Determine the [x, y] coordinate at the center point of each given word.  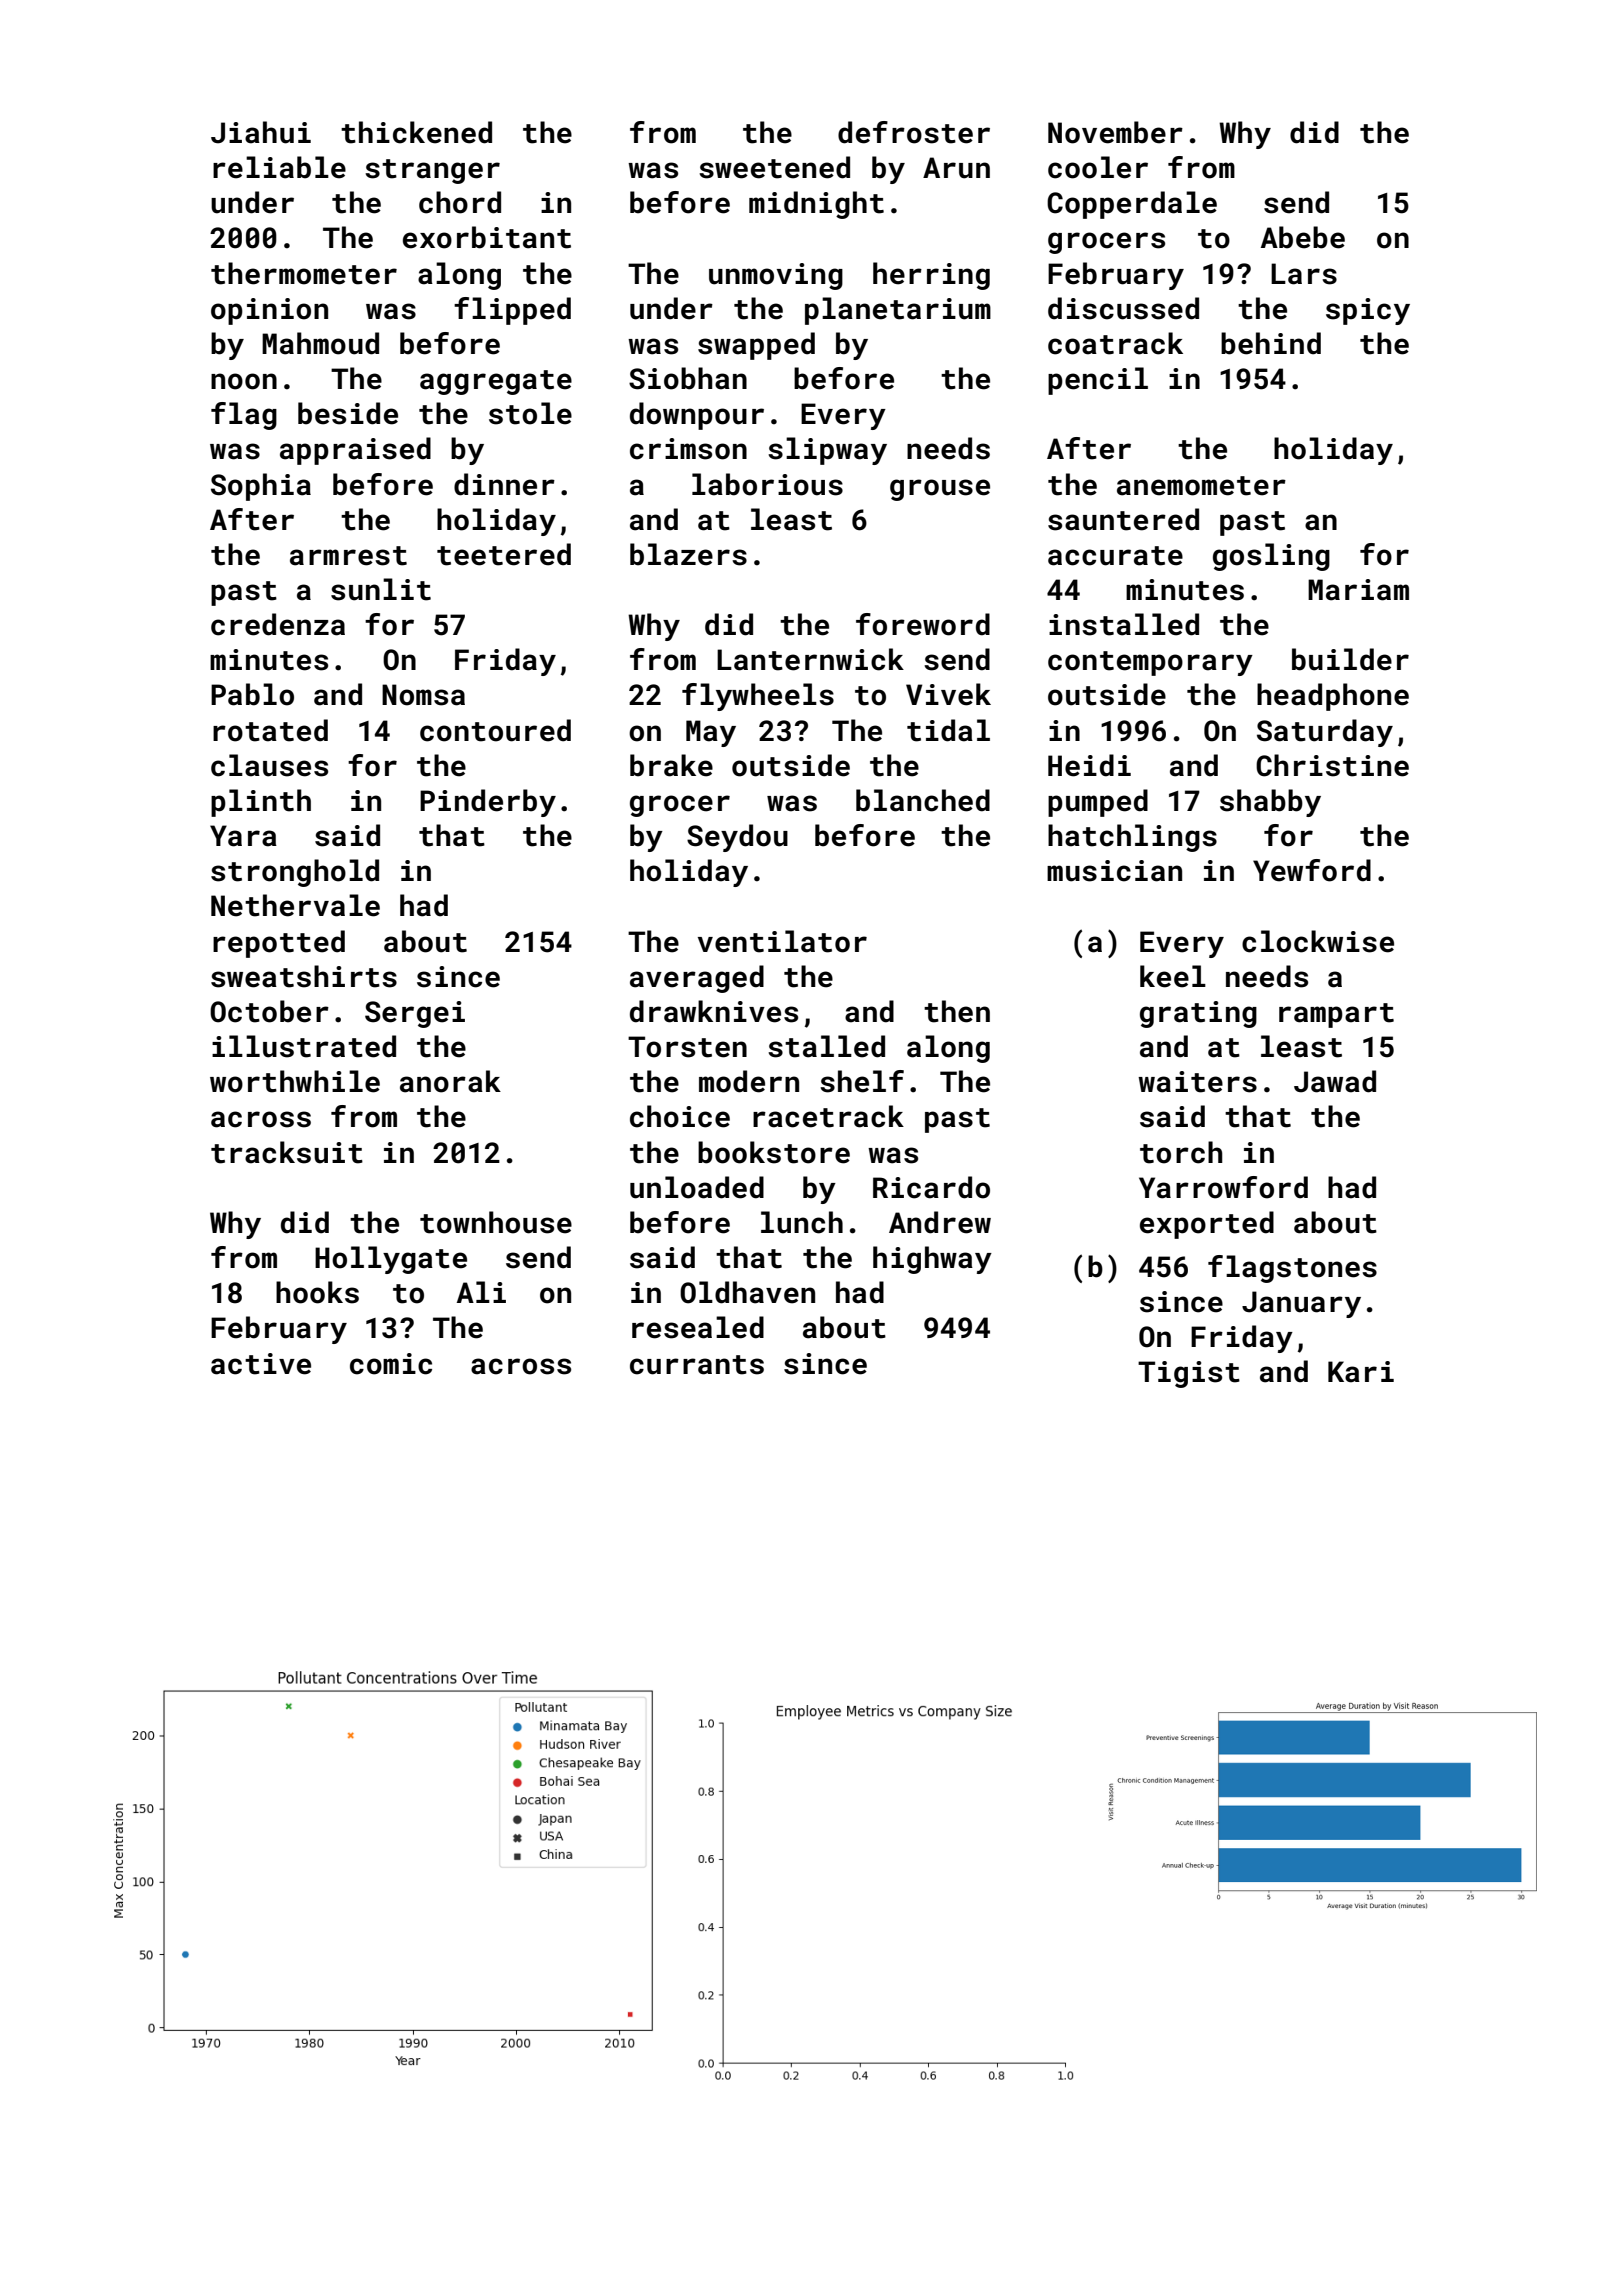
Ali [481, 1292]
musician [1114, 871]
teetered [504, 554]
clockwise [1318, 941]
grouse [940, 490]
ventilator [782, 941]
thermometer [304, 273]
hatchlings [1132, 838]
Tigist [1189, 1374]
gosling [1271, 557]
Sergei [415, 1014]
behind [1271, 343]
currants [697, 1365]
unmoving [776, 276]
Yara [243, 836]
